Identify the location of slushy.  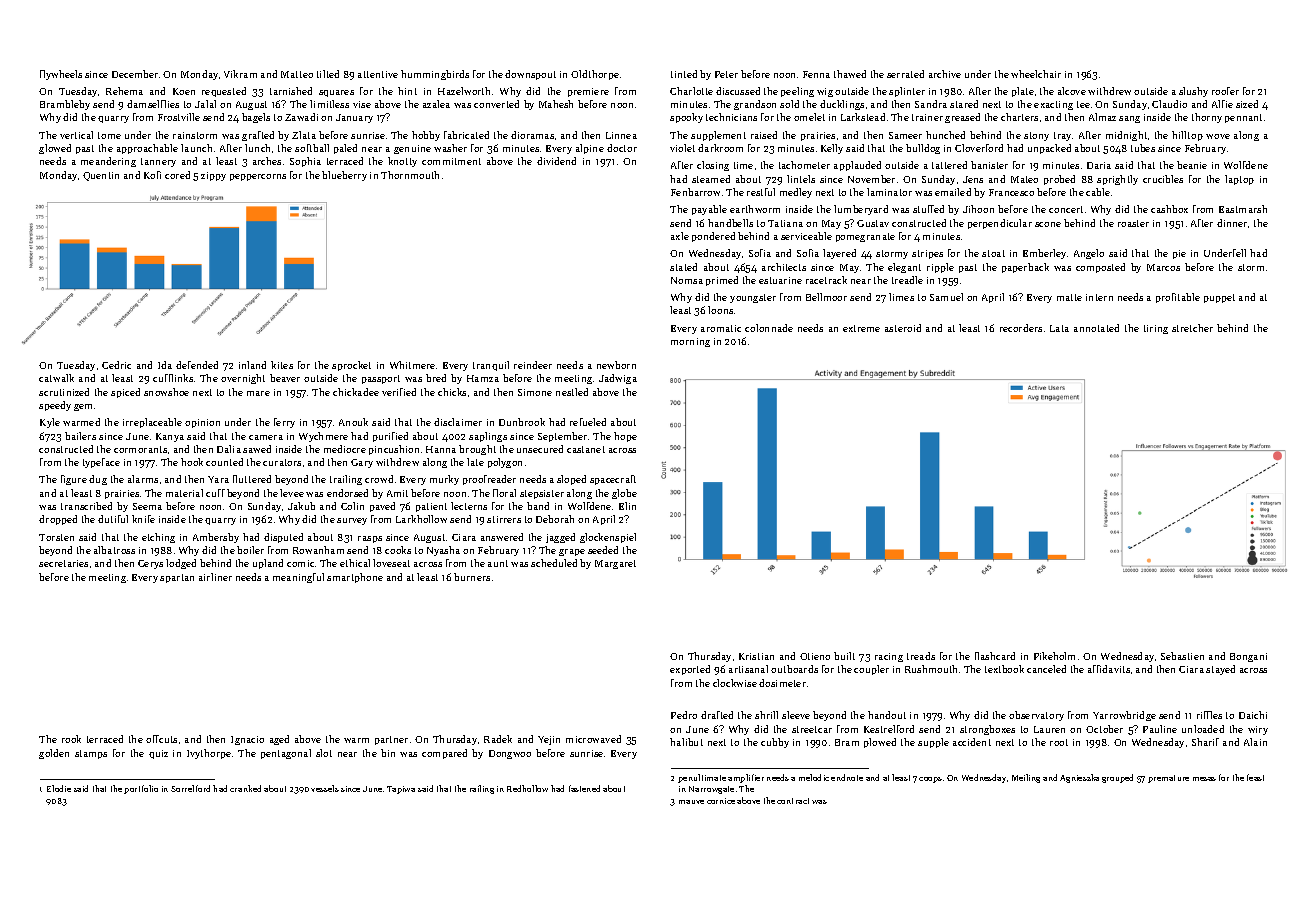
(1193, 92).
